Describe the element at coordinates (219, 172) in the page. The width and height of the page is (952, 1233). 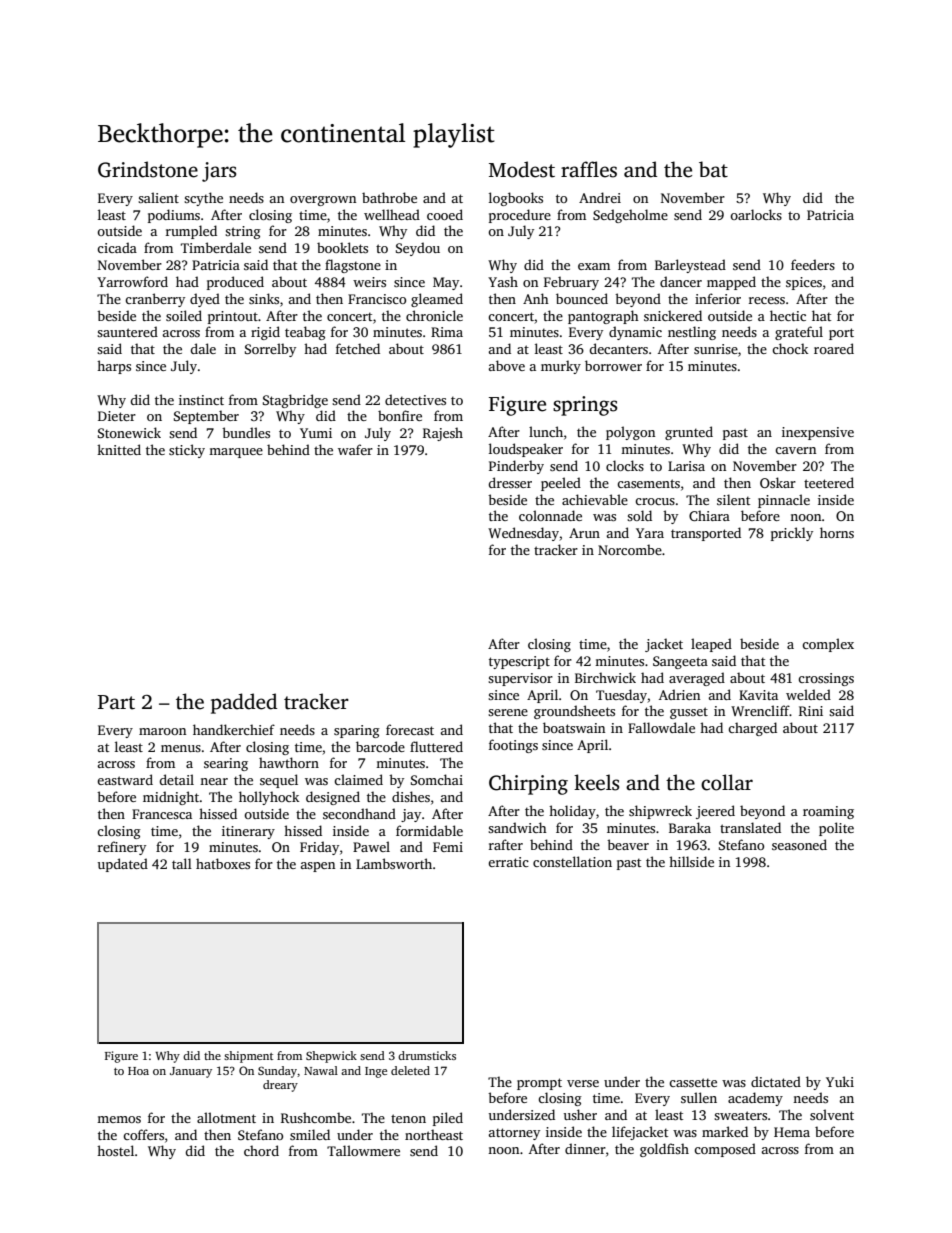
I see `jars` at that location.
